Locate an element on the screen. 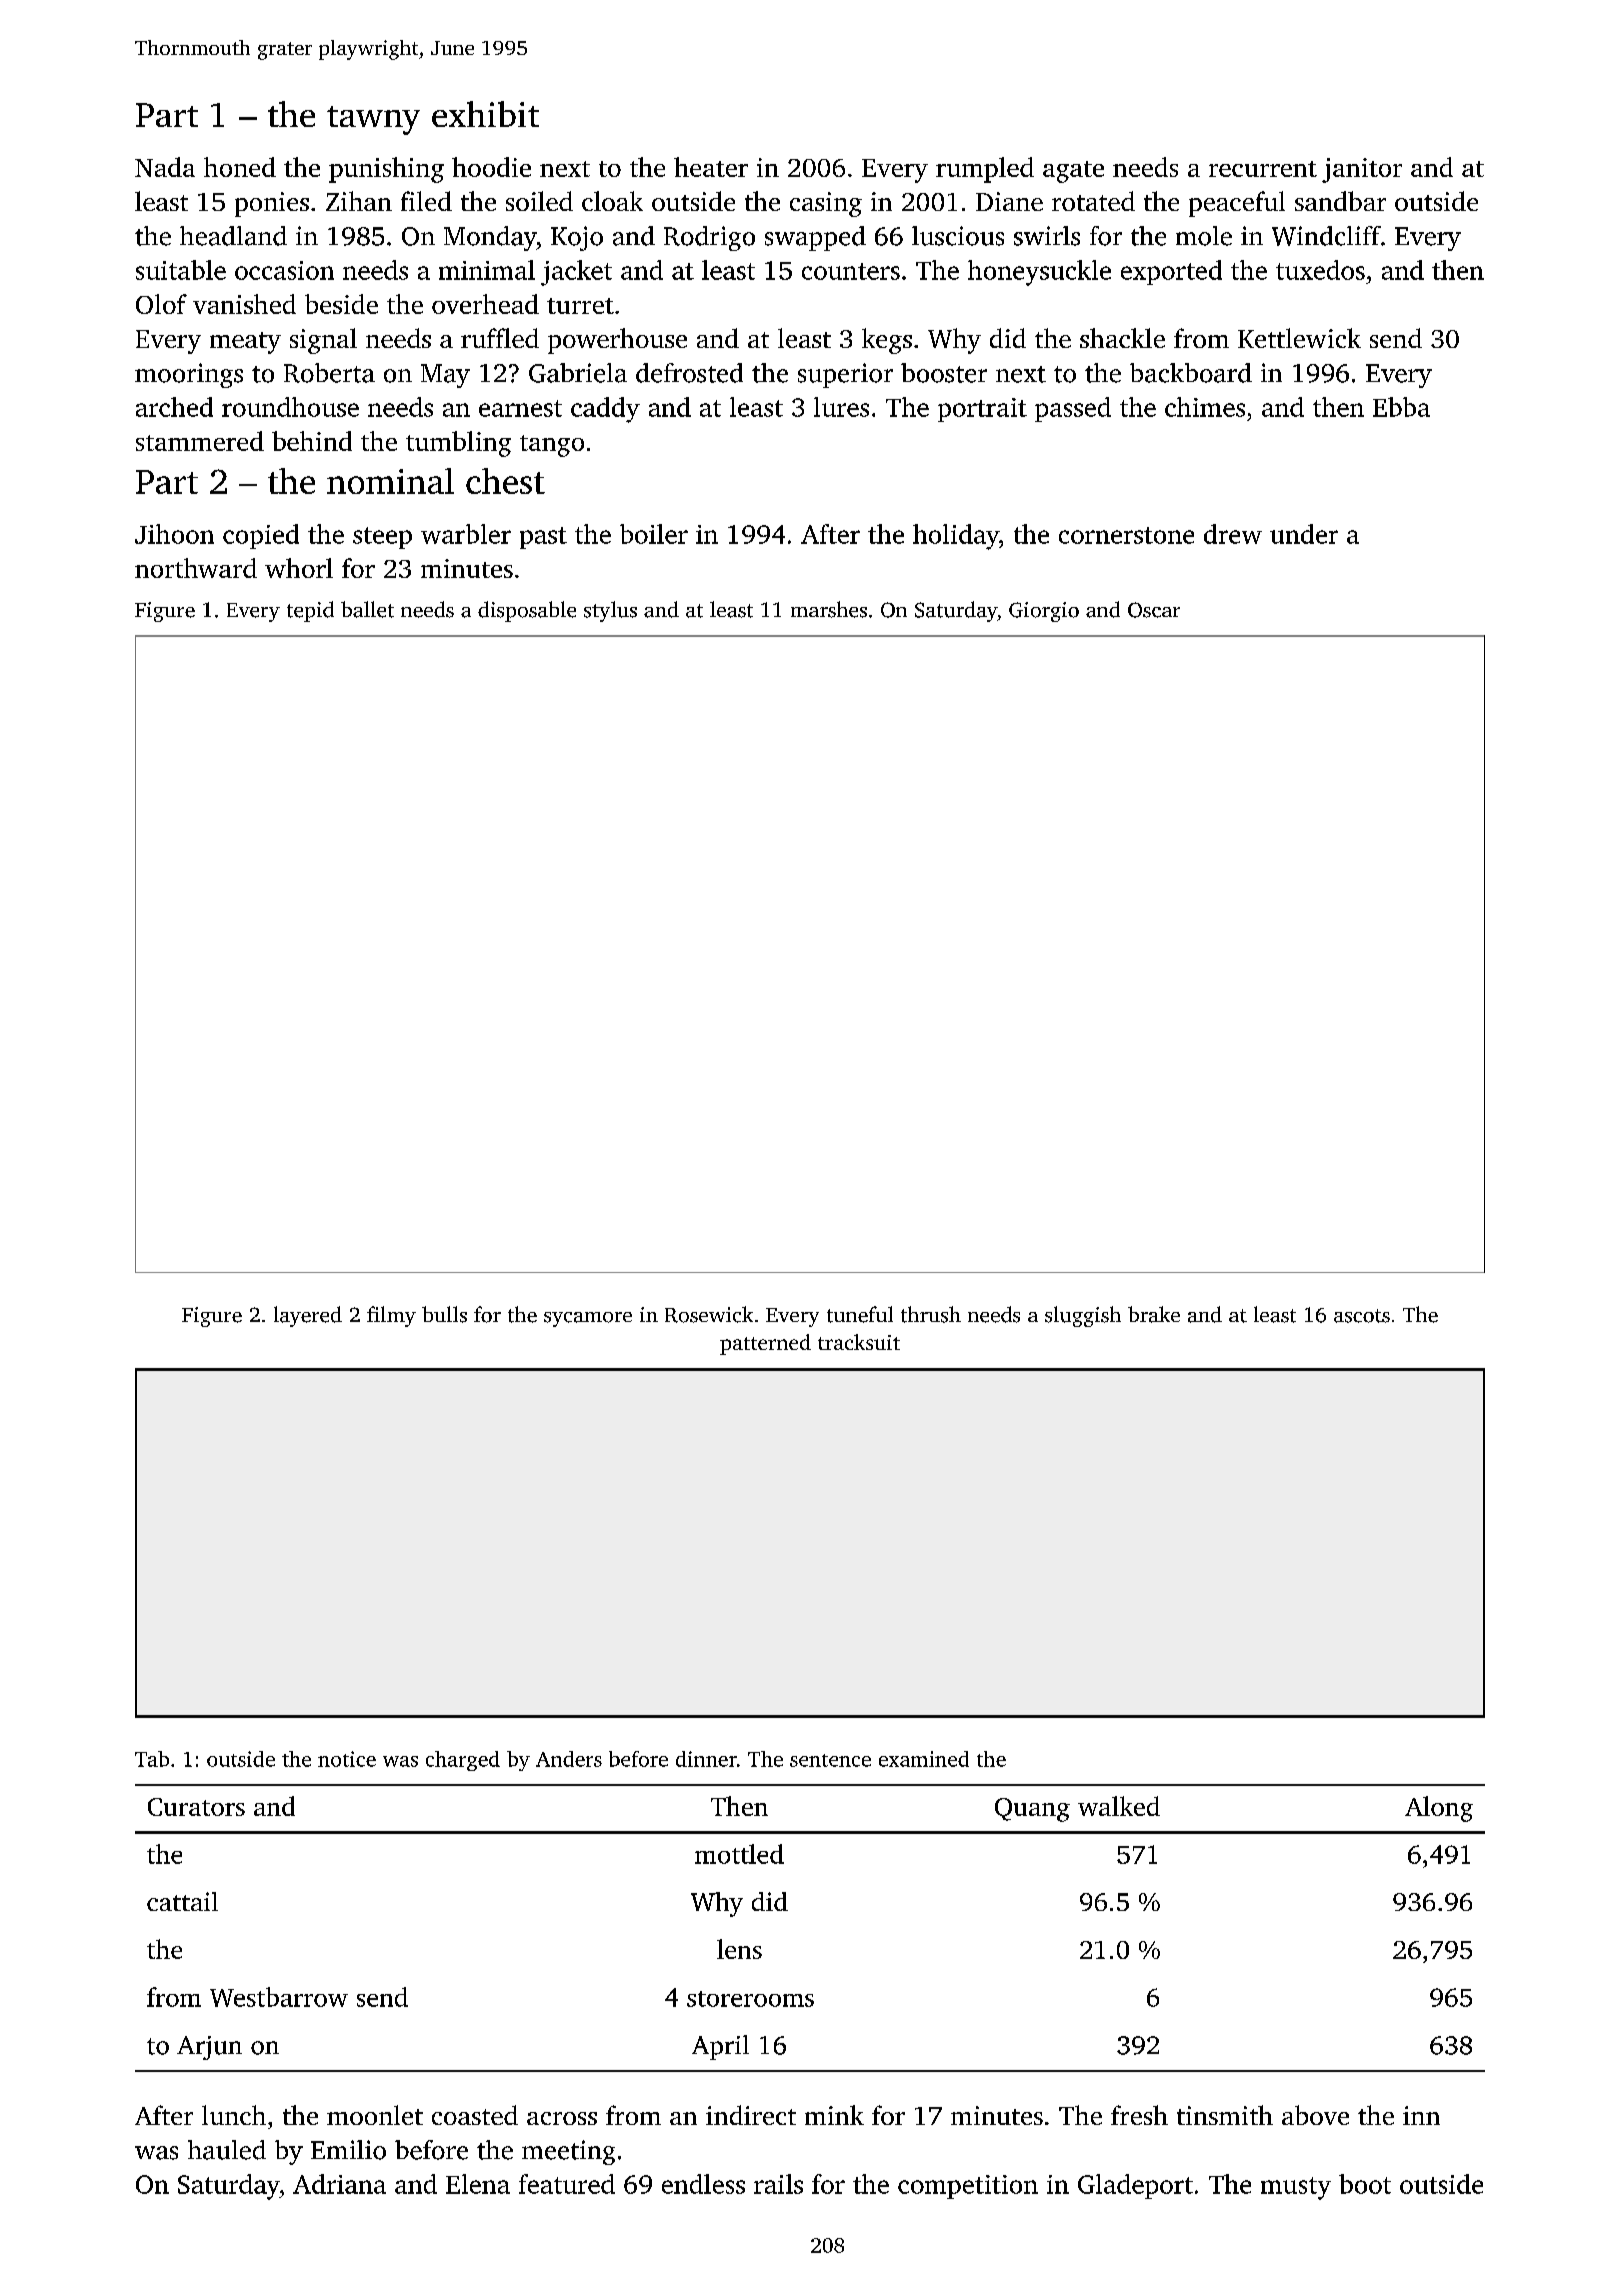 This screenshot has height=2292, width=1620. whorl is located at coordinates (299, 568).
